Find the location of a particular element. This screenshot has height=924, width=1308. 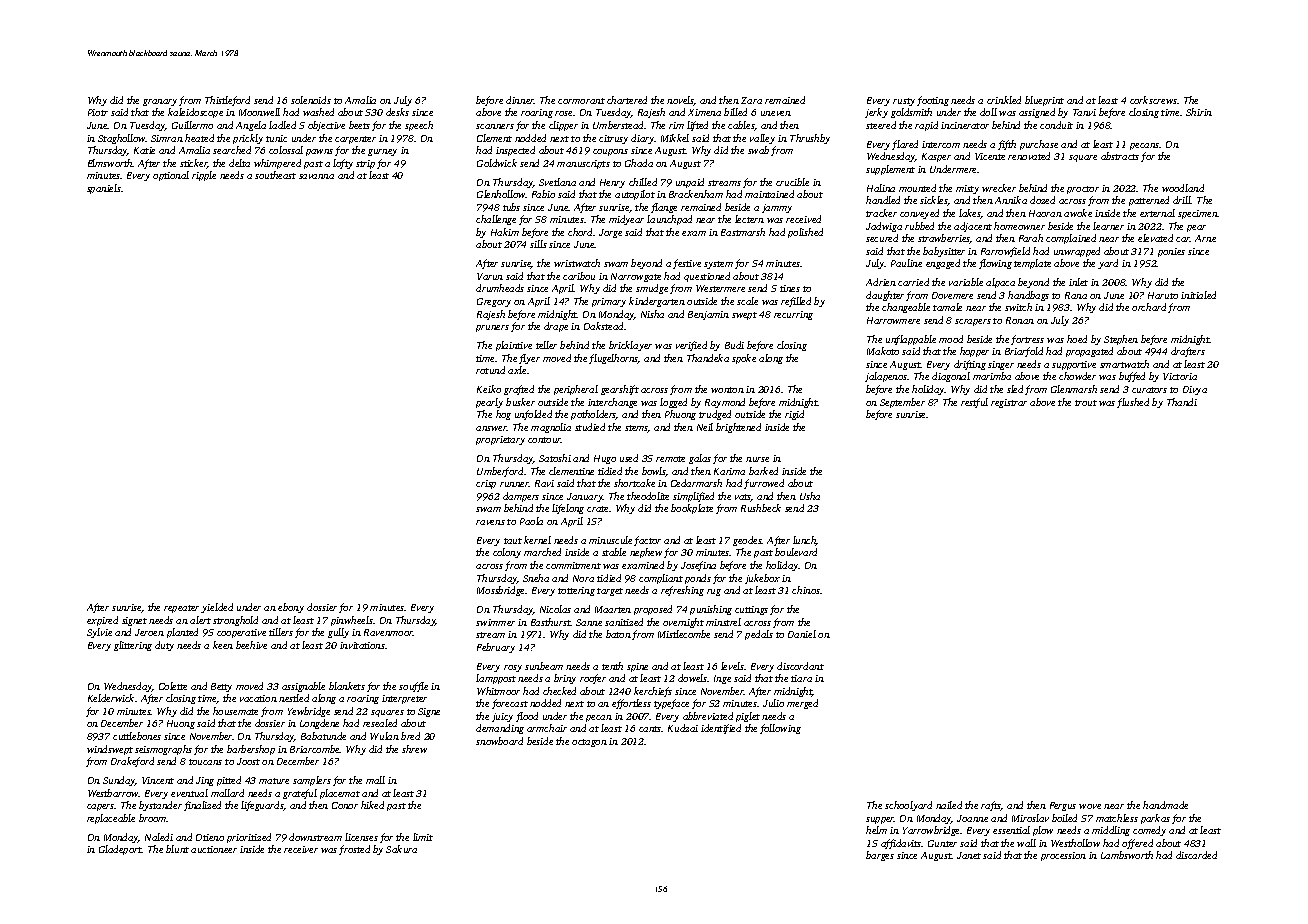

limit is located at coordinates (423, 837).
